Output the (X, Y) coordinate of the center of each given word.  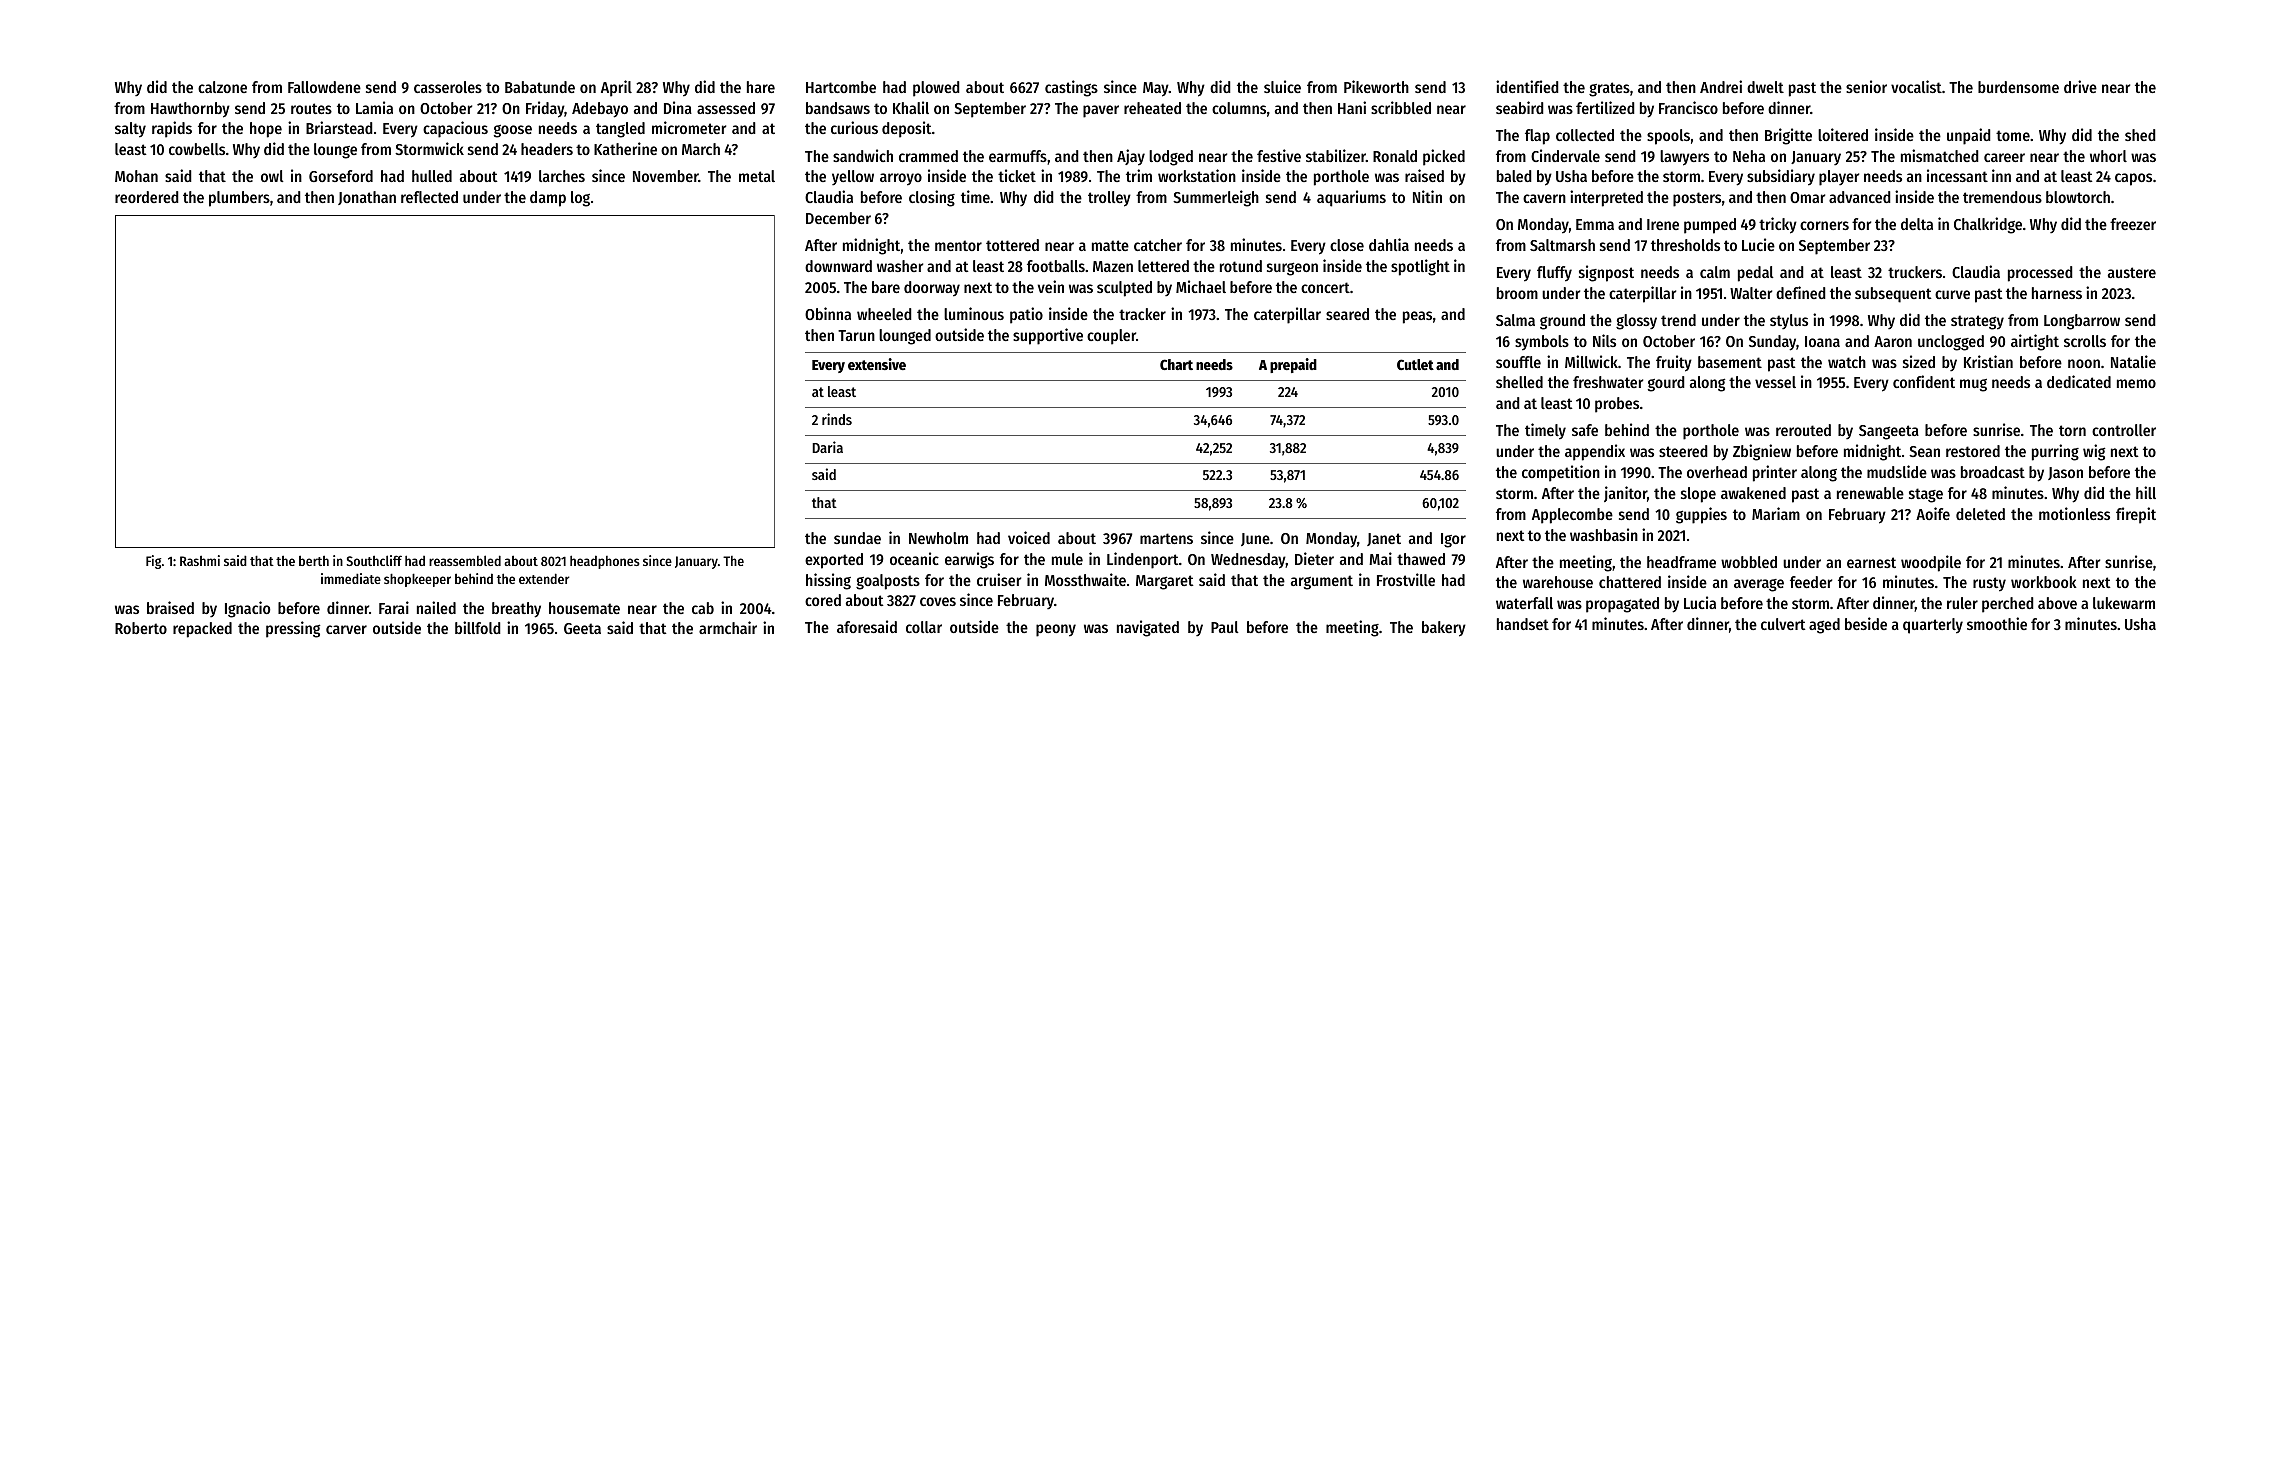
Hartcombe (841, 87)
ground (1562, 322)
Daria (827, 447)
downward (838, 266)
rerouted (1803, 430)
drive (2080, 86)
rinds (837, 419)
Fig (153, 562)
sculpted (1124, 289)
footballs (1056, 266)
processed (2040, 274)
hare (761, 87)
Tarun (856, 335)
